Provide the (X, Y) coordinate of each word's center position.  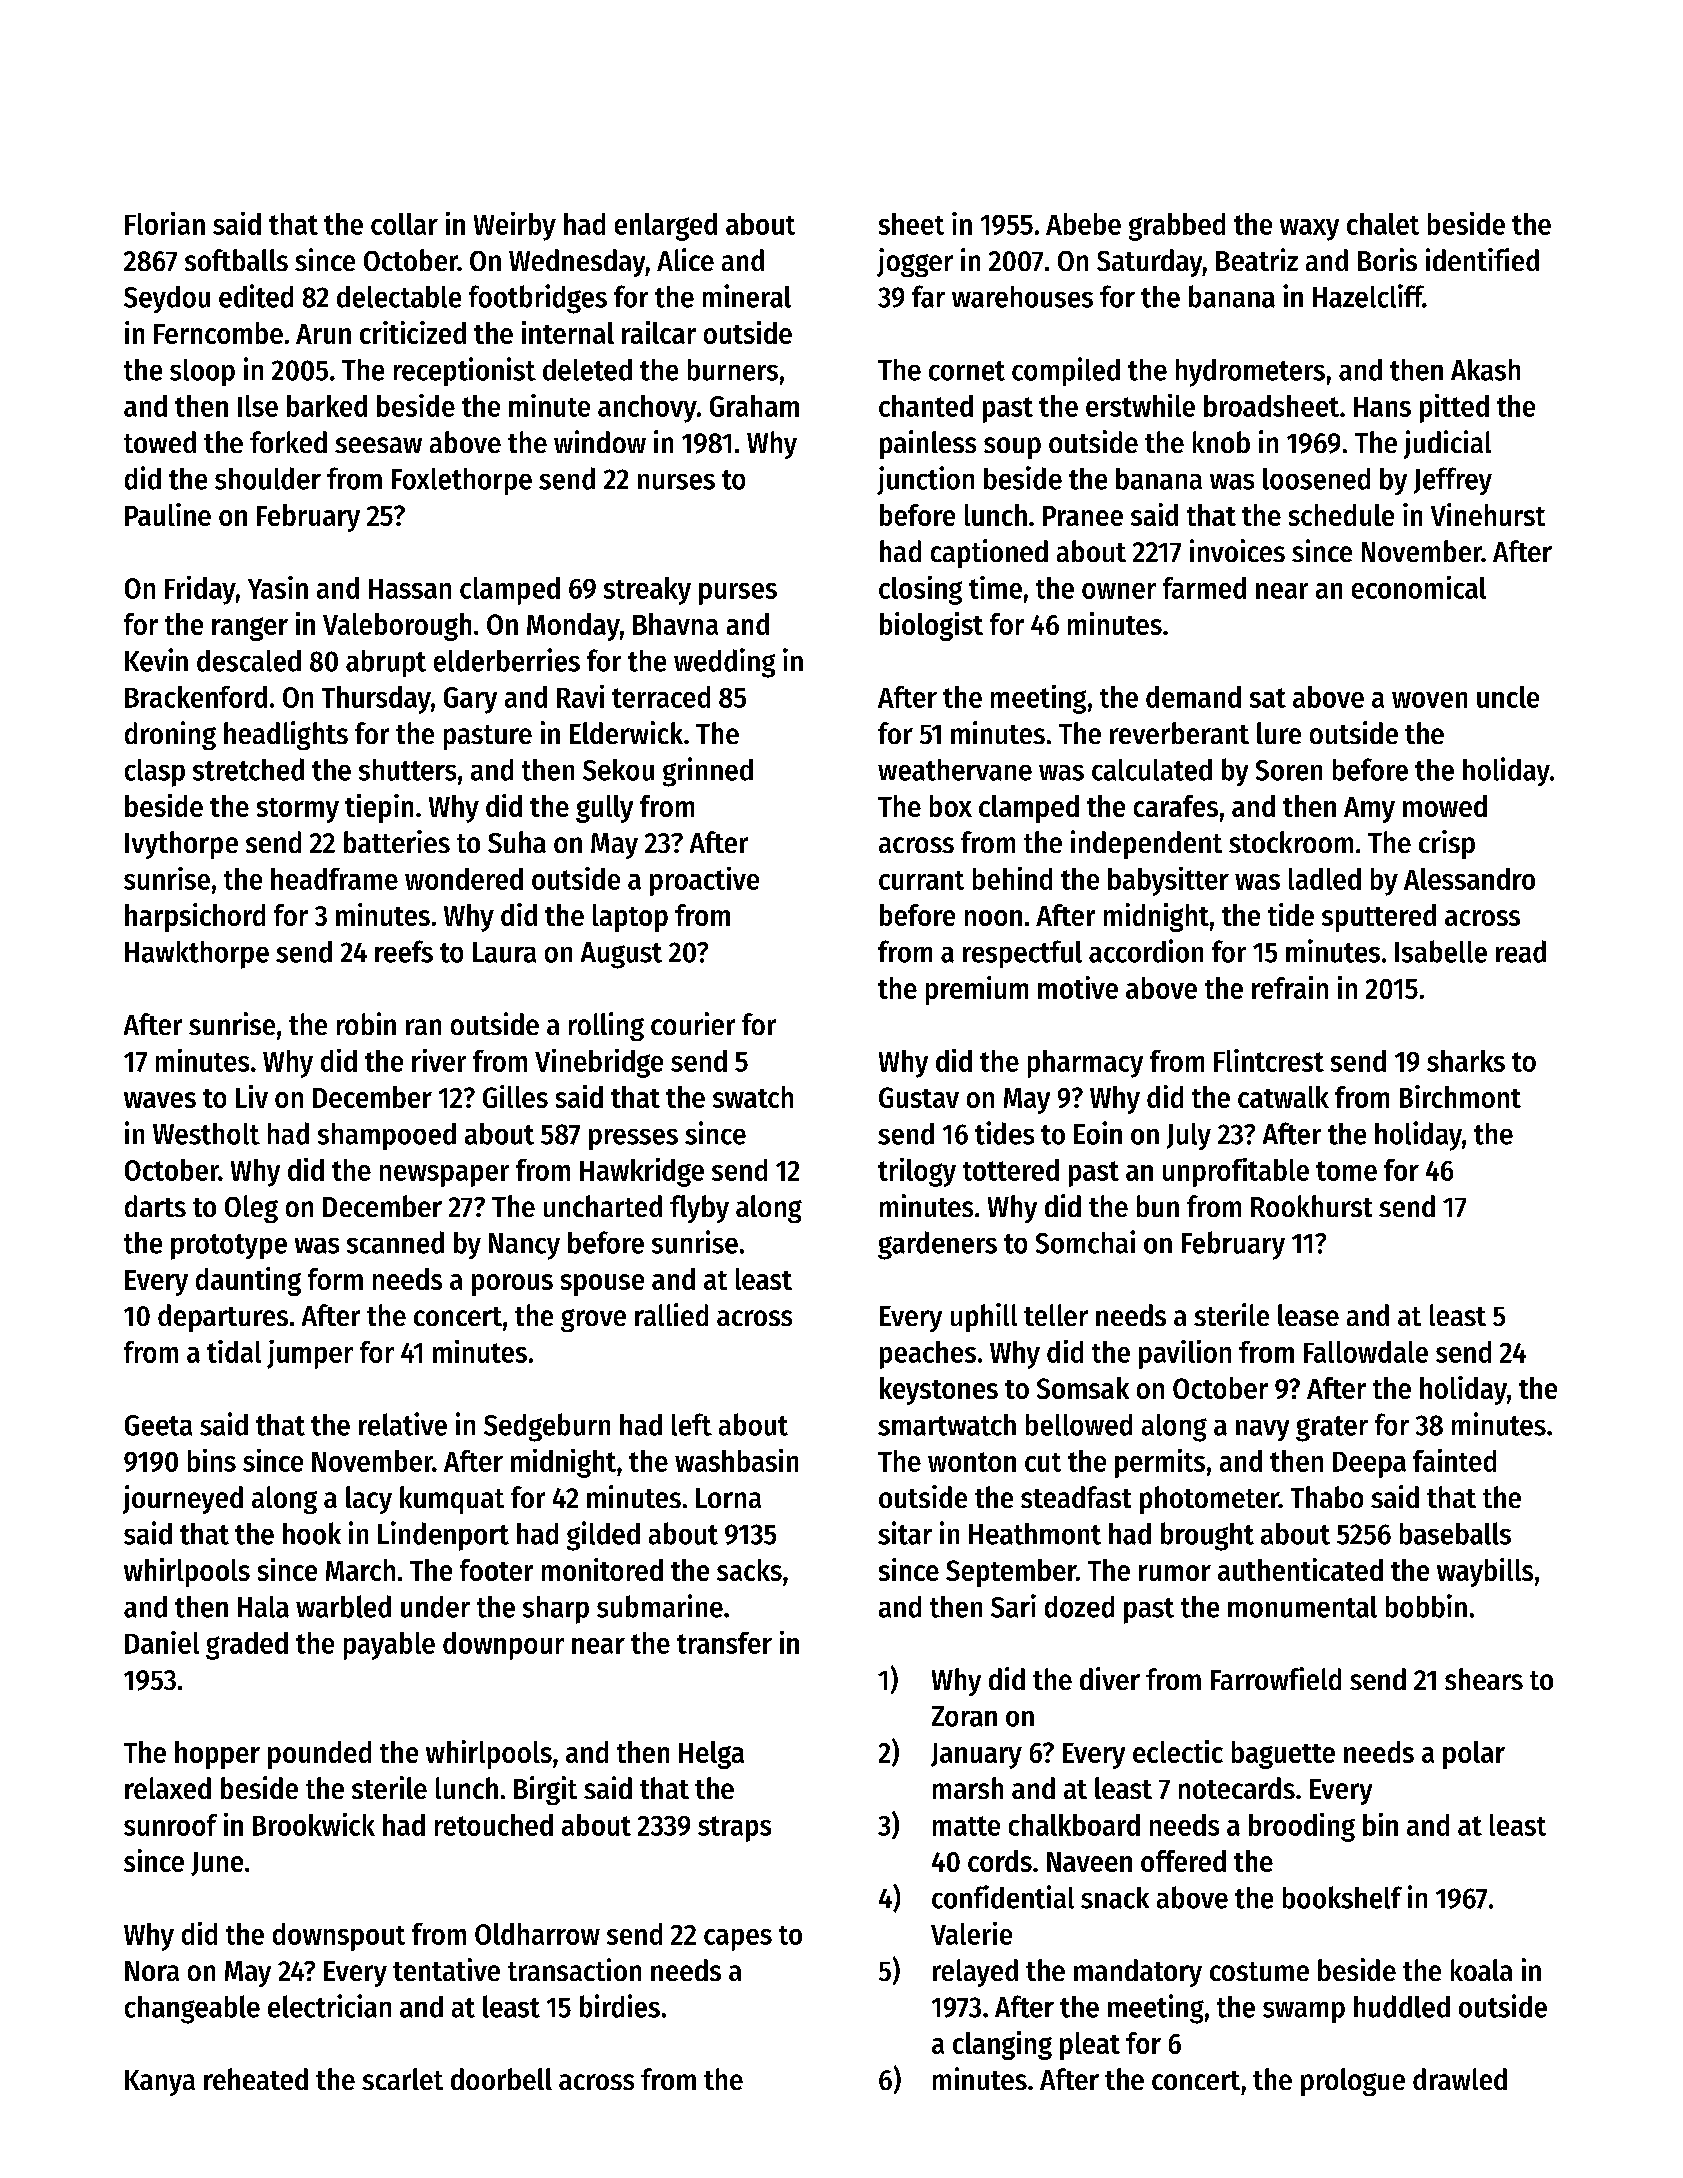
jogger (915, 262)
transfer (724, 1643)
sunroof (170, 1825)
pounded (319, 1755)
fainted (1454, 1460)
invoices (1237, 550)
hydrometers (1250, 373)
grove (593, 1320)
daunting (248, 1281)
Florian (165, 223)
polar (1474, 1755)
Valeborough (397, 627)
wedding (724, 663)
